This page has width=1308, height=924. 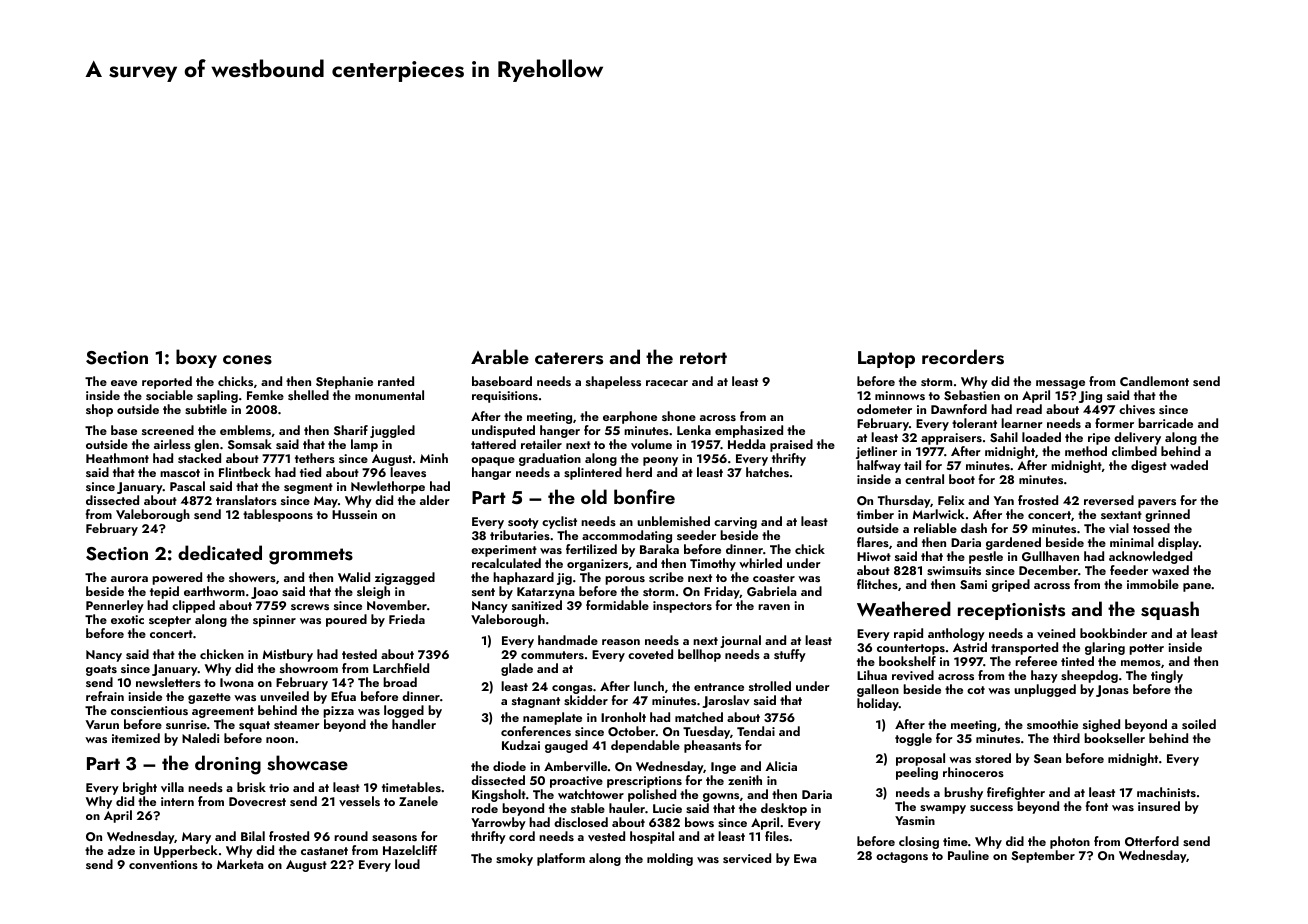 What do you see at coordinates (613, 382) in the page?
I see `shapeless` at bounding box center [613, 382].
